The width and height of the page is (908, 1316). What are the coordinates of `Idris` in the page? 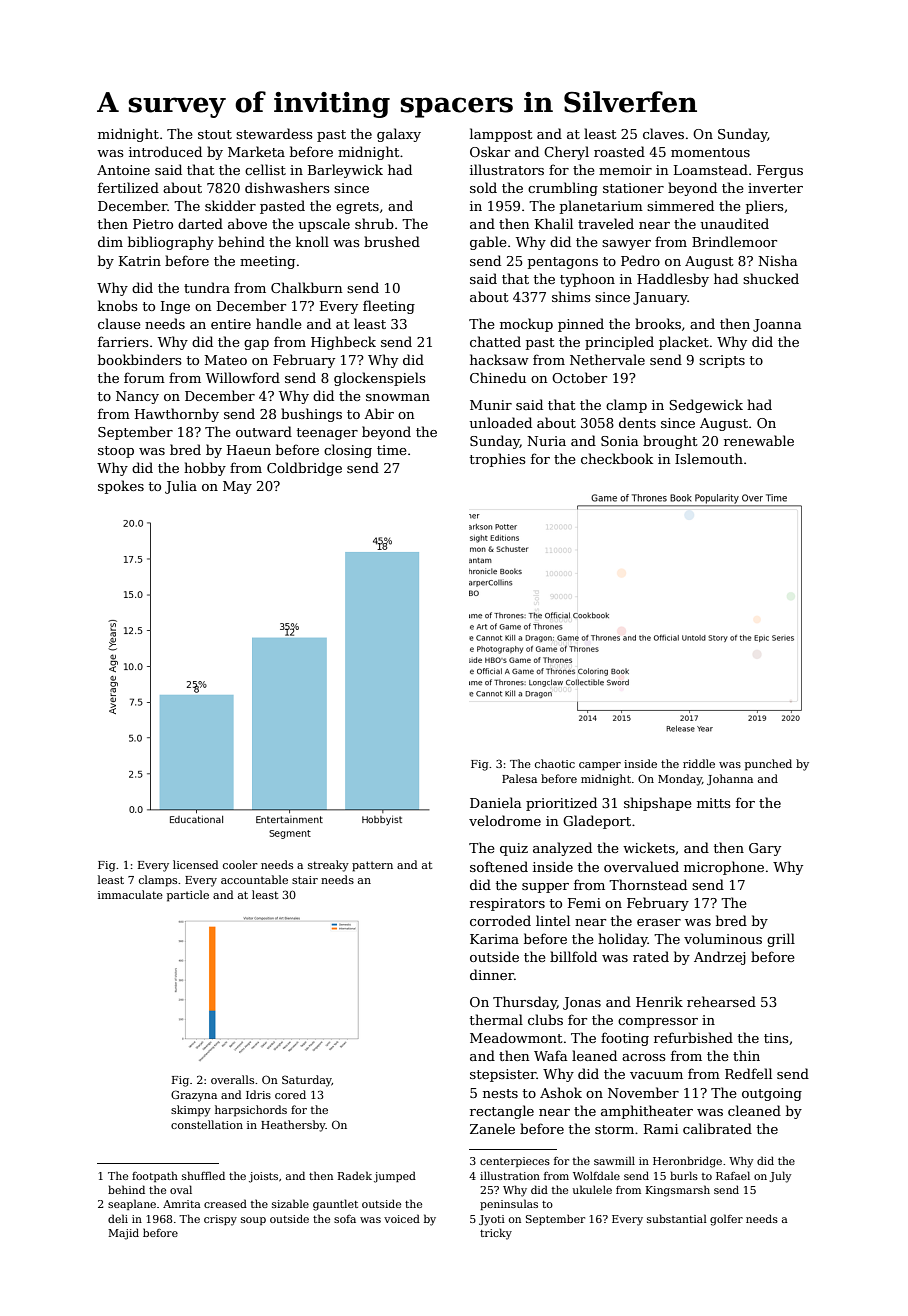 It's located at (258, 1094).
